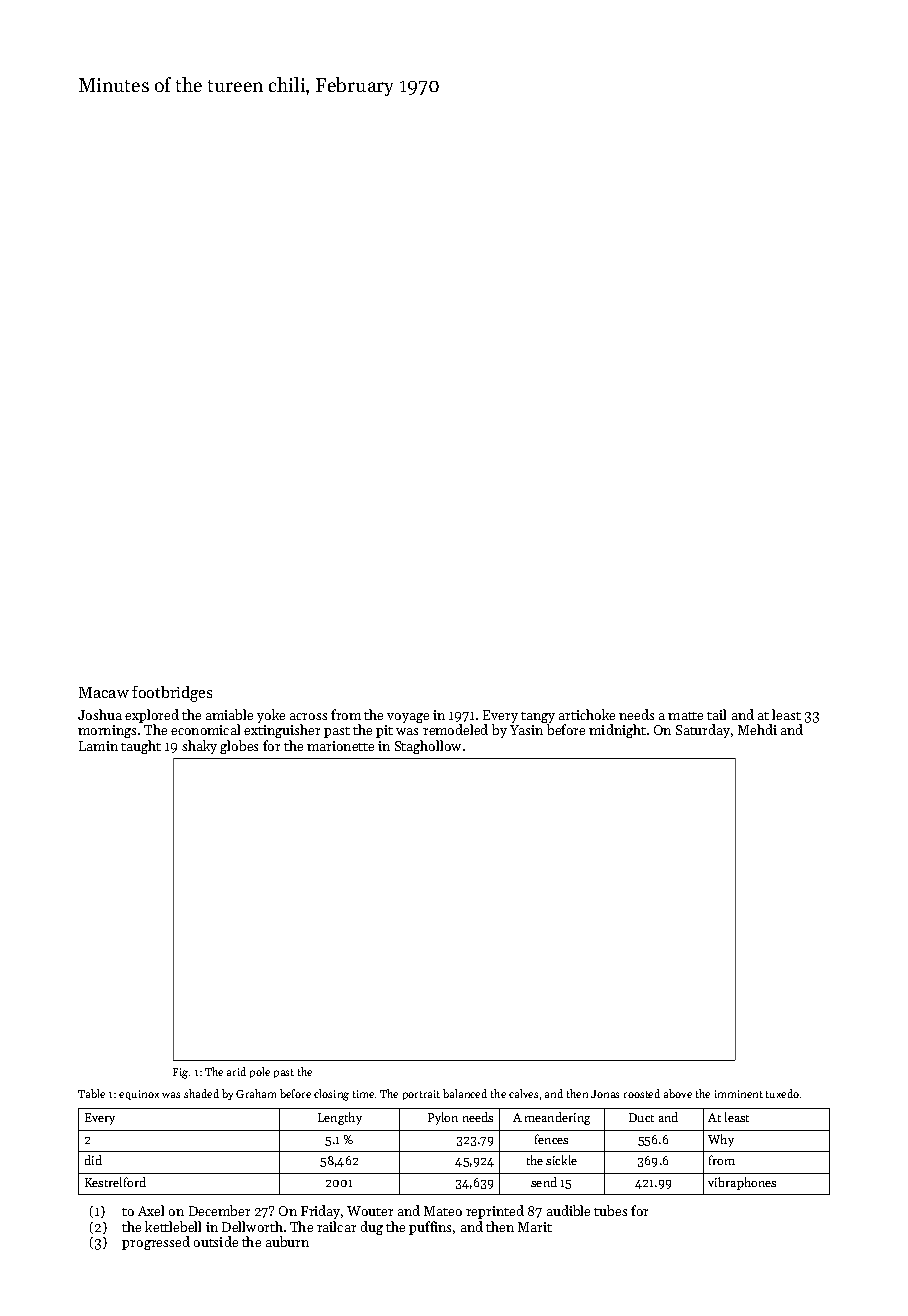 This page has width=908, height=1316. I want to click on Macaw, so click(104, 692).
